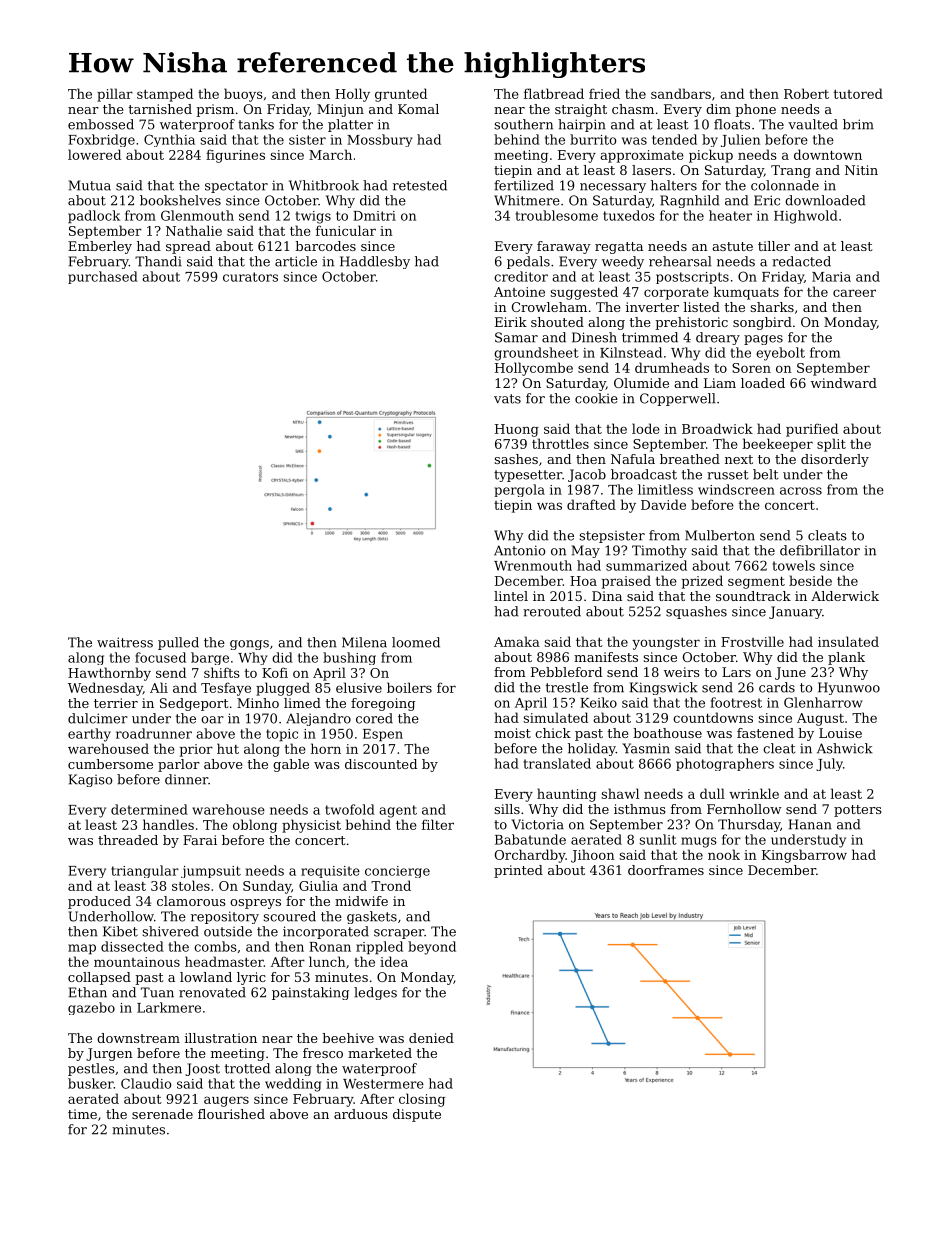 The height and width of the screenshot is (1233, 952). Describe the element at coordinates (115, 95) in the screenshot. I see `pillar` at that location.
